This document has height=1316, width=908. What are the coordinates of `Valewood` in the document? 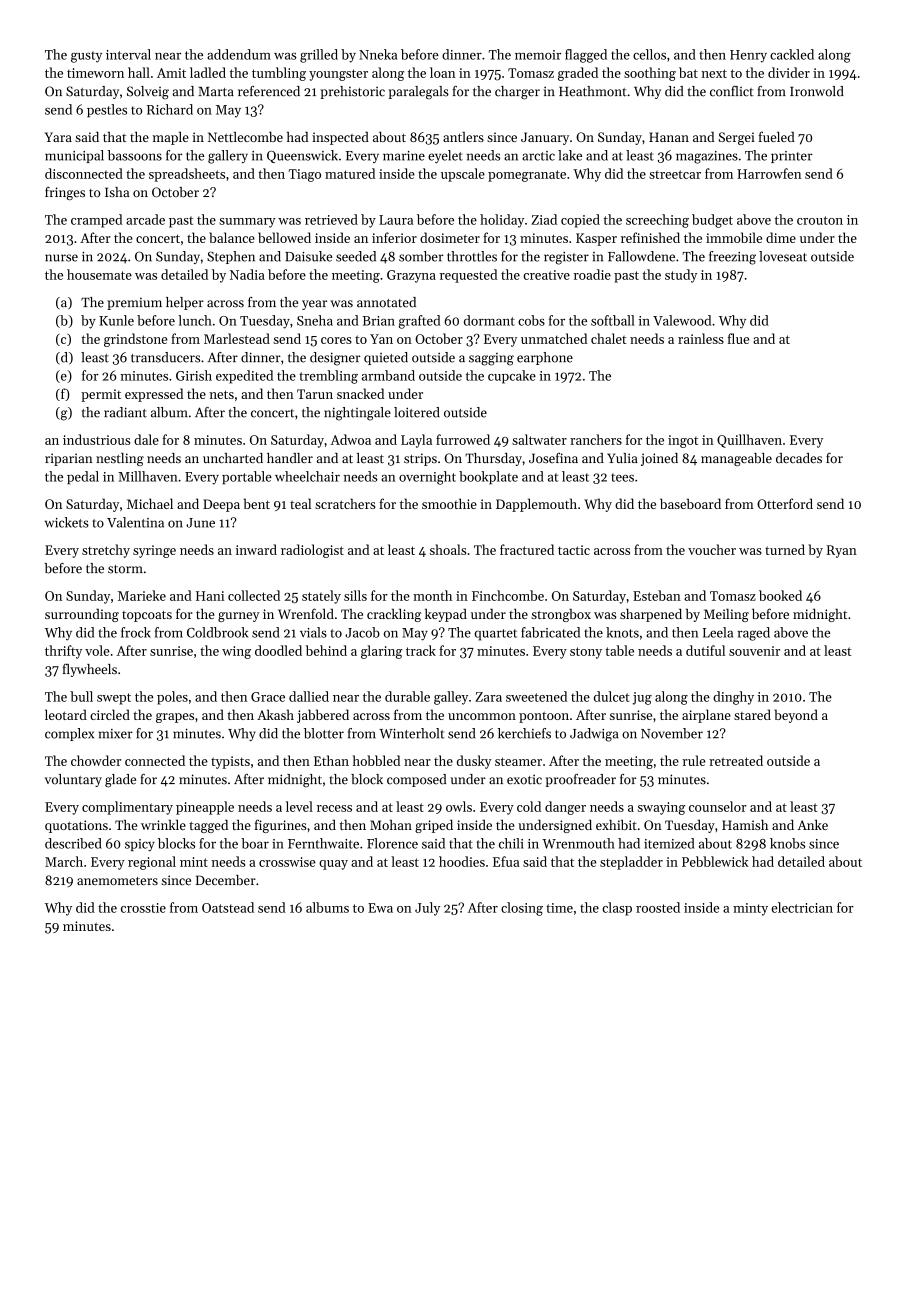 It's located at (682, 320).
